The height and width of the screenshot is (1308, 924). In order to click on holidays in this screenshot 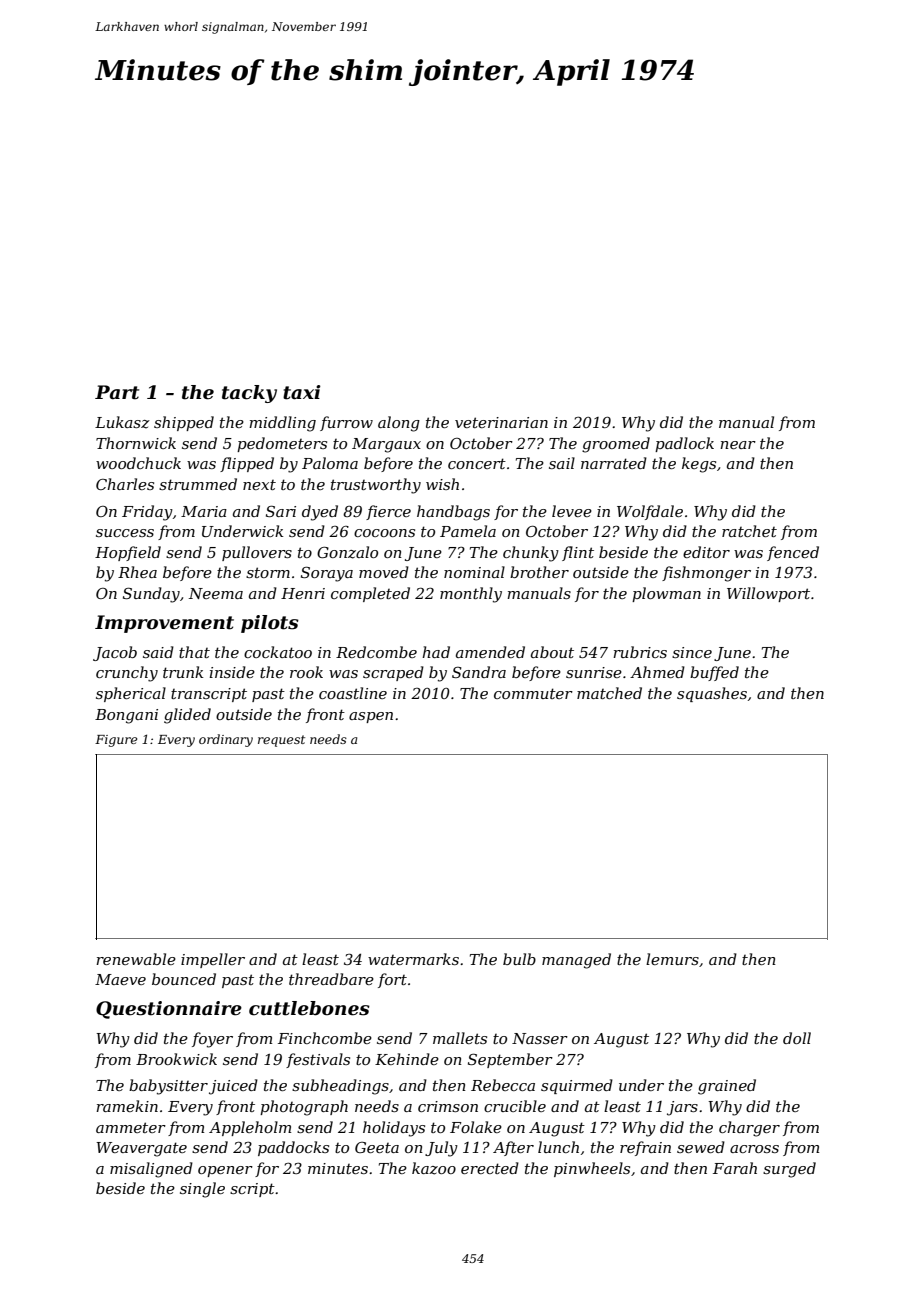, I will do `click(394, 1129)`.
